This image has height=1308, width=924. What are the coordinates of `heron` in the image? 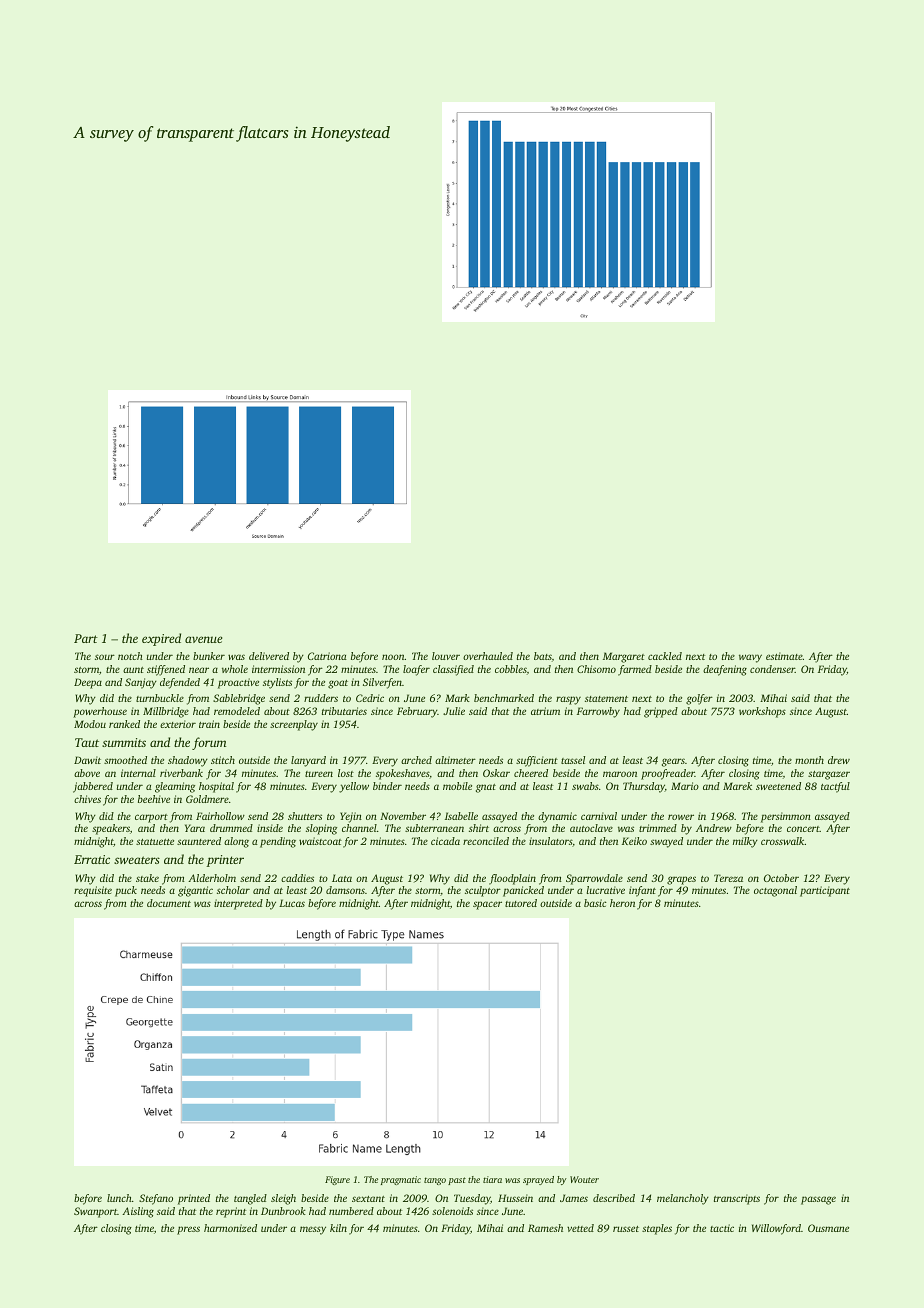 It's located at (622, 903).
